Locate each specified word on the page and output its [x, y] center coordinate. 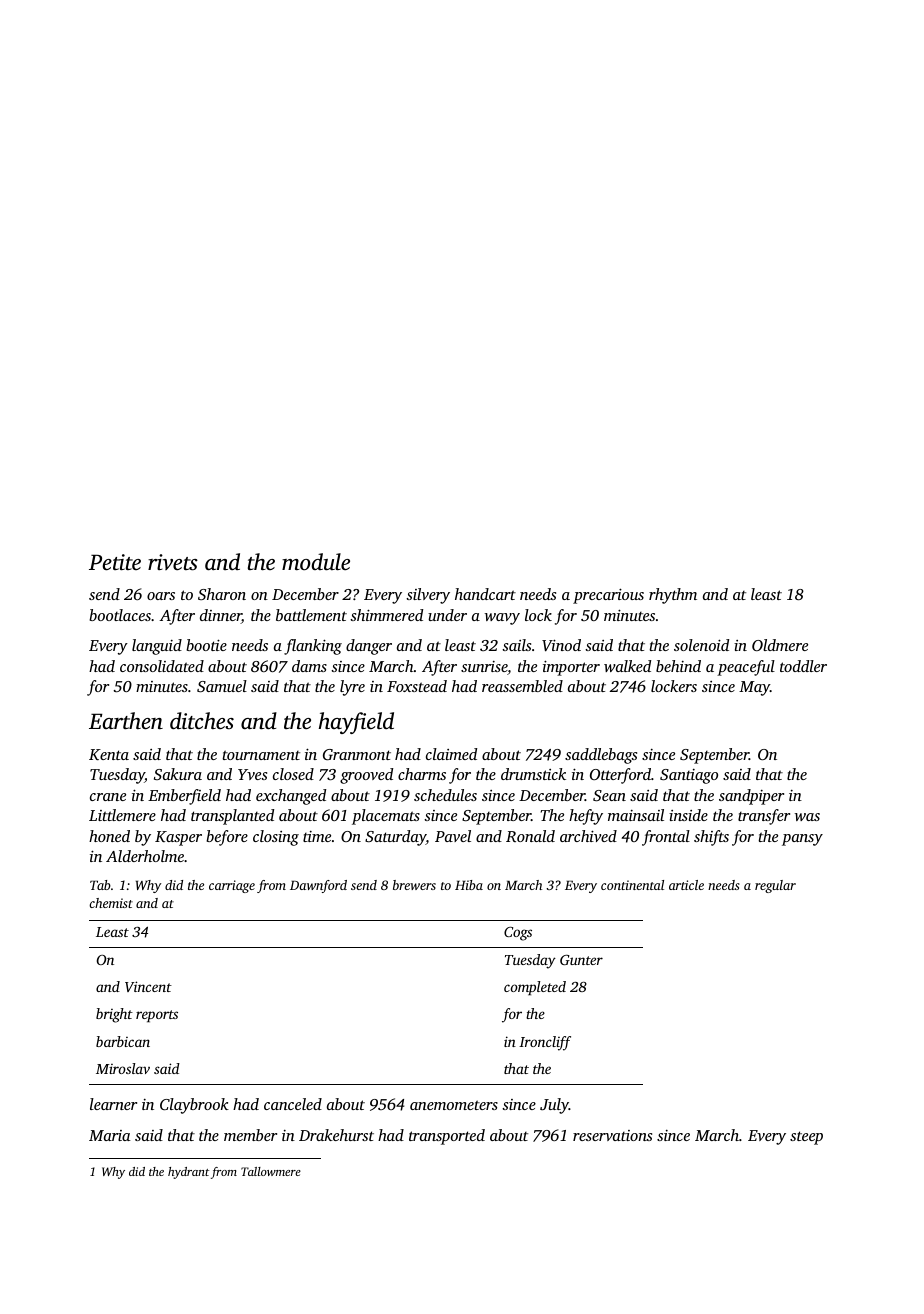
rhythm [673, 596]
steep [806, 1138]
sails [516, 645]
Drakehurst [336, 1135]
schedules [445, 795]
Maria [110, 1135]
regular [775, 886]
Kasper [178, 838]
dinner [221, 616]
